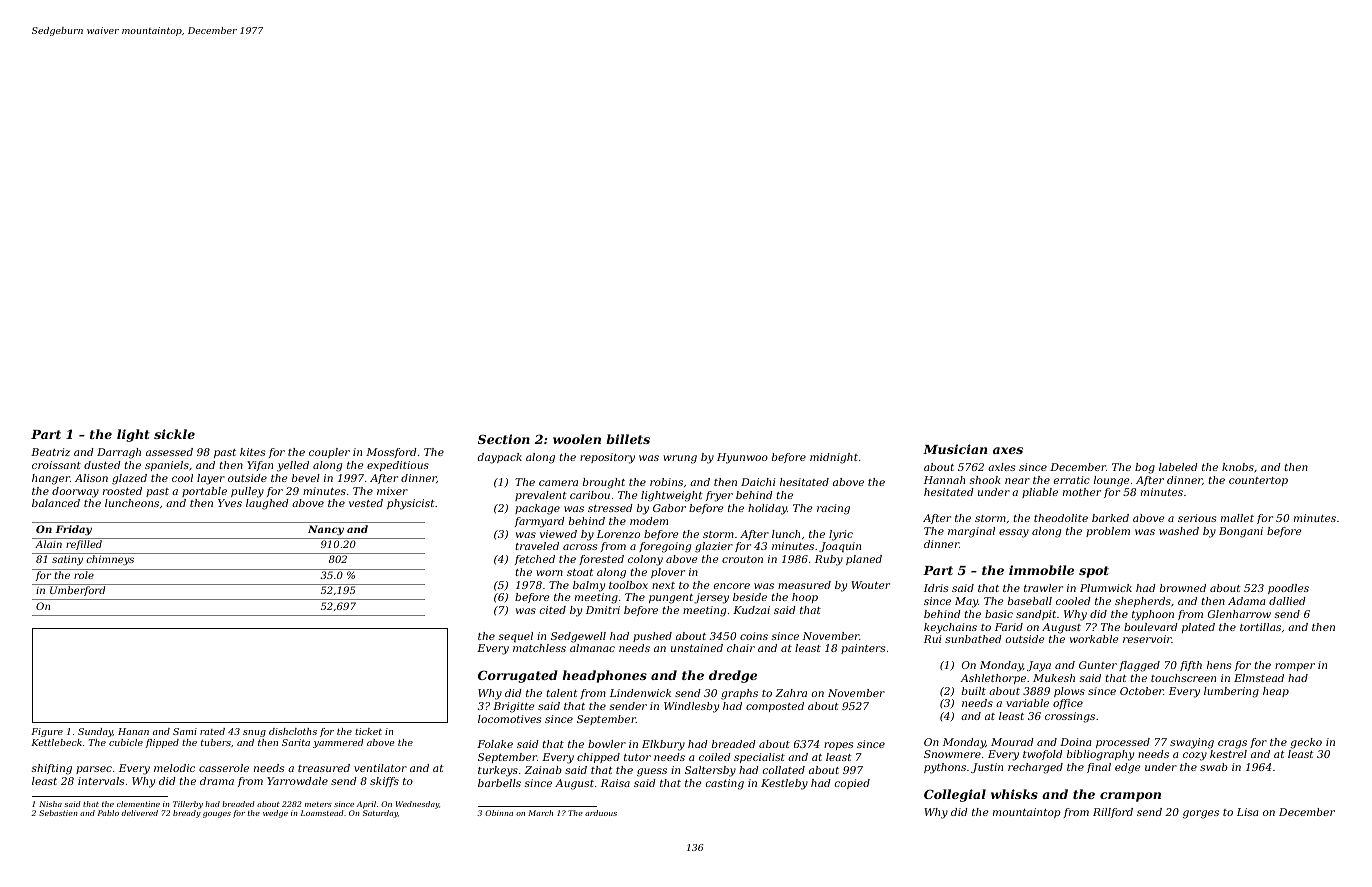 The image size is (1372, 887). What do you see at coordinates (535, 560) in the screenshot?
I see `fetched` at bounding box center [535, 560].
